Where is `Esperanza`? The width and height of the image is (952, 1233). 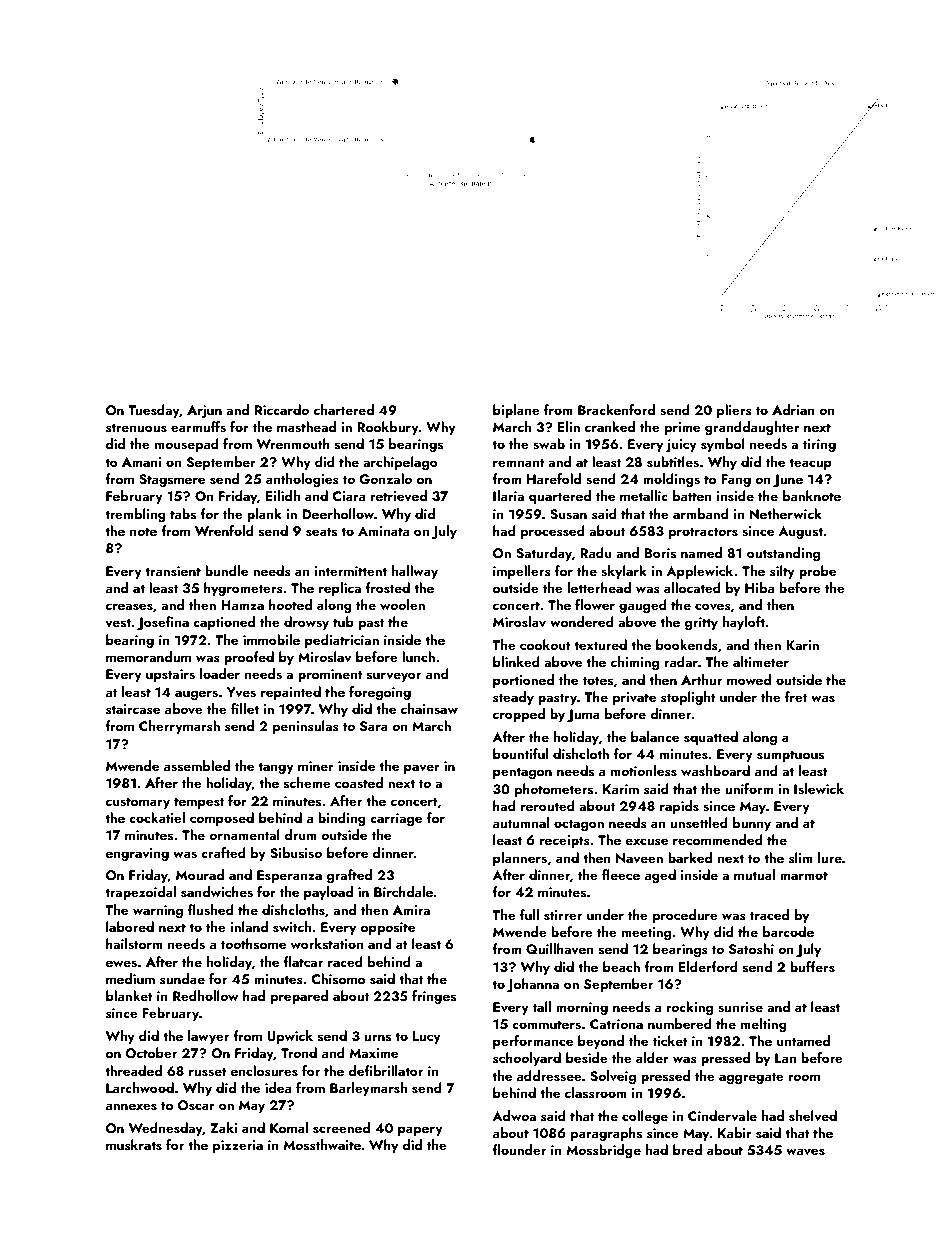
Esperanza is located at coordinates (289, 876).
